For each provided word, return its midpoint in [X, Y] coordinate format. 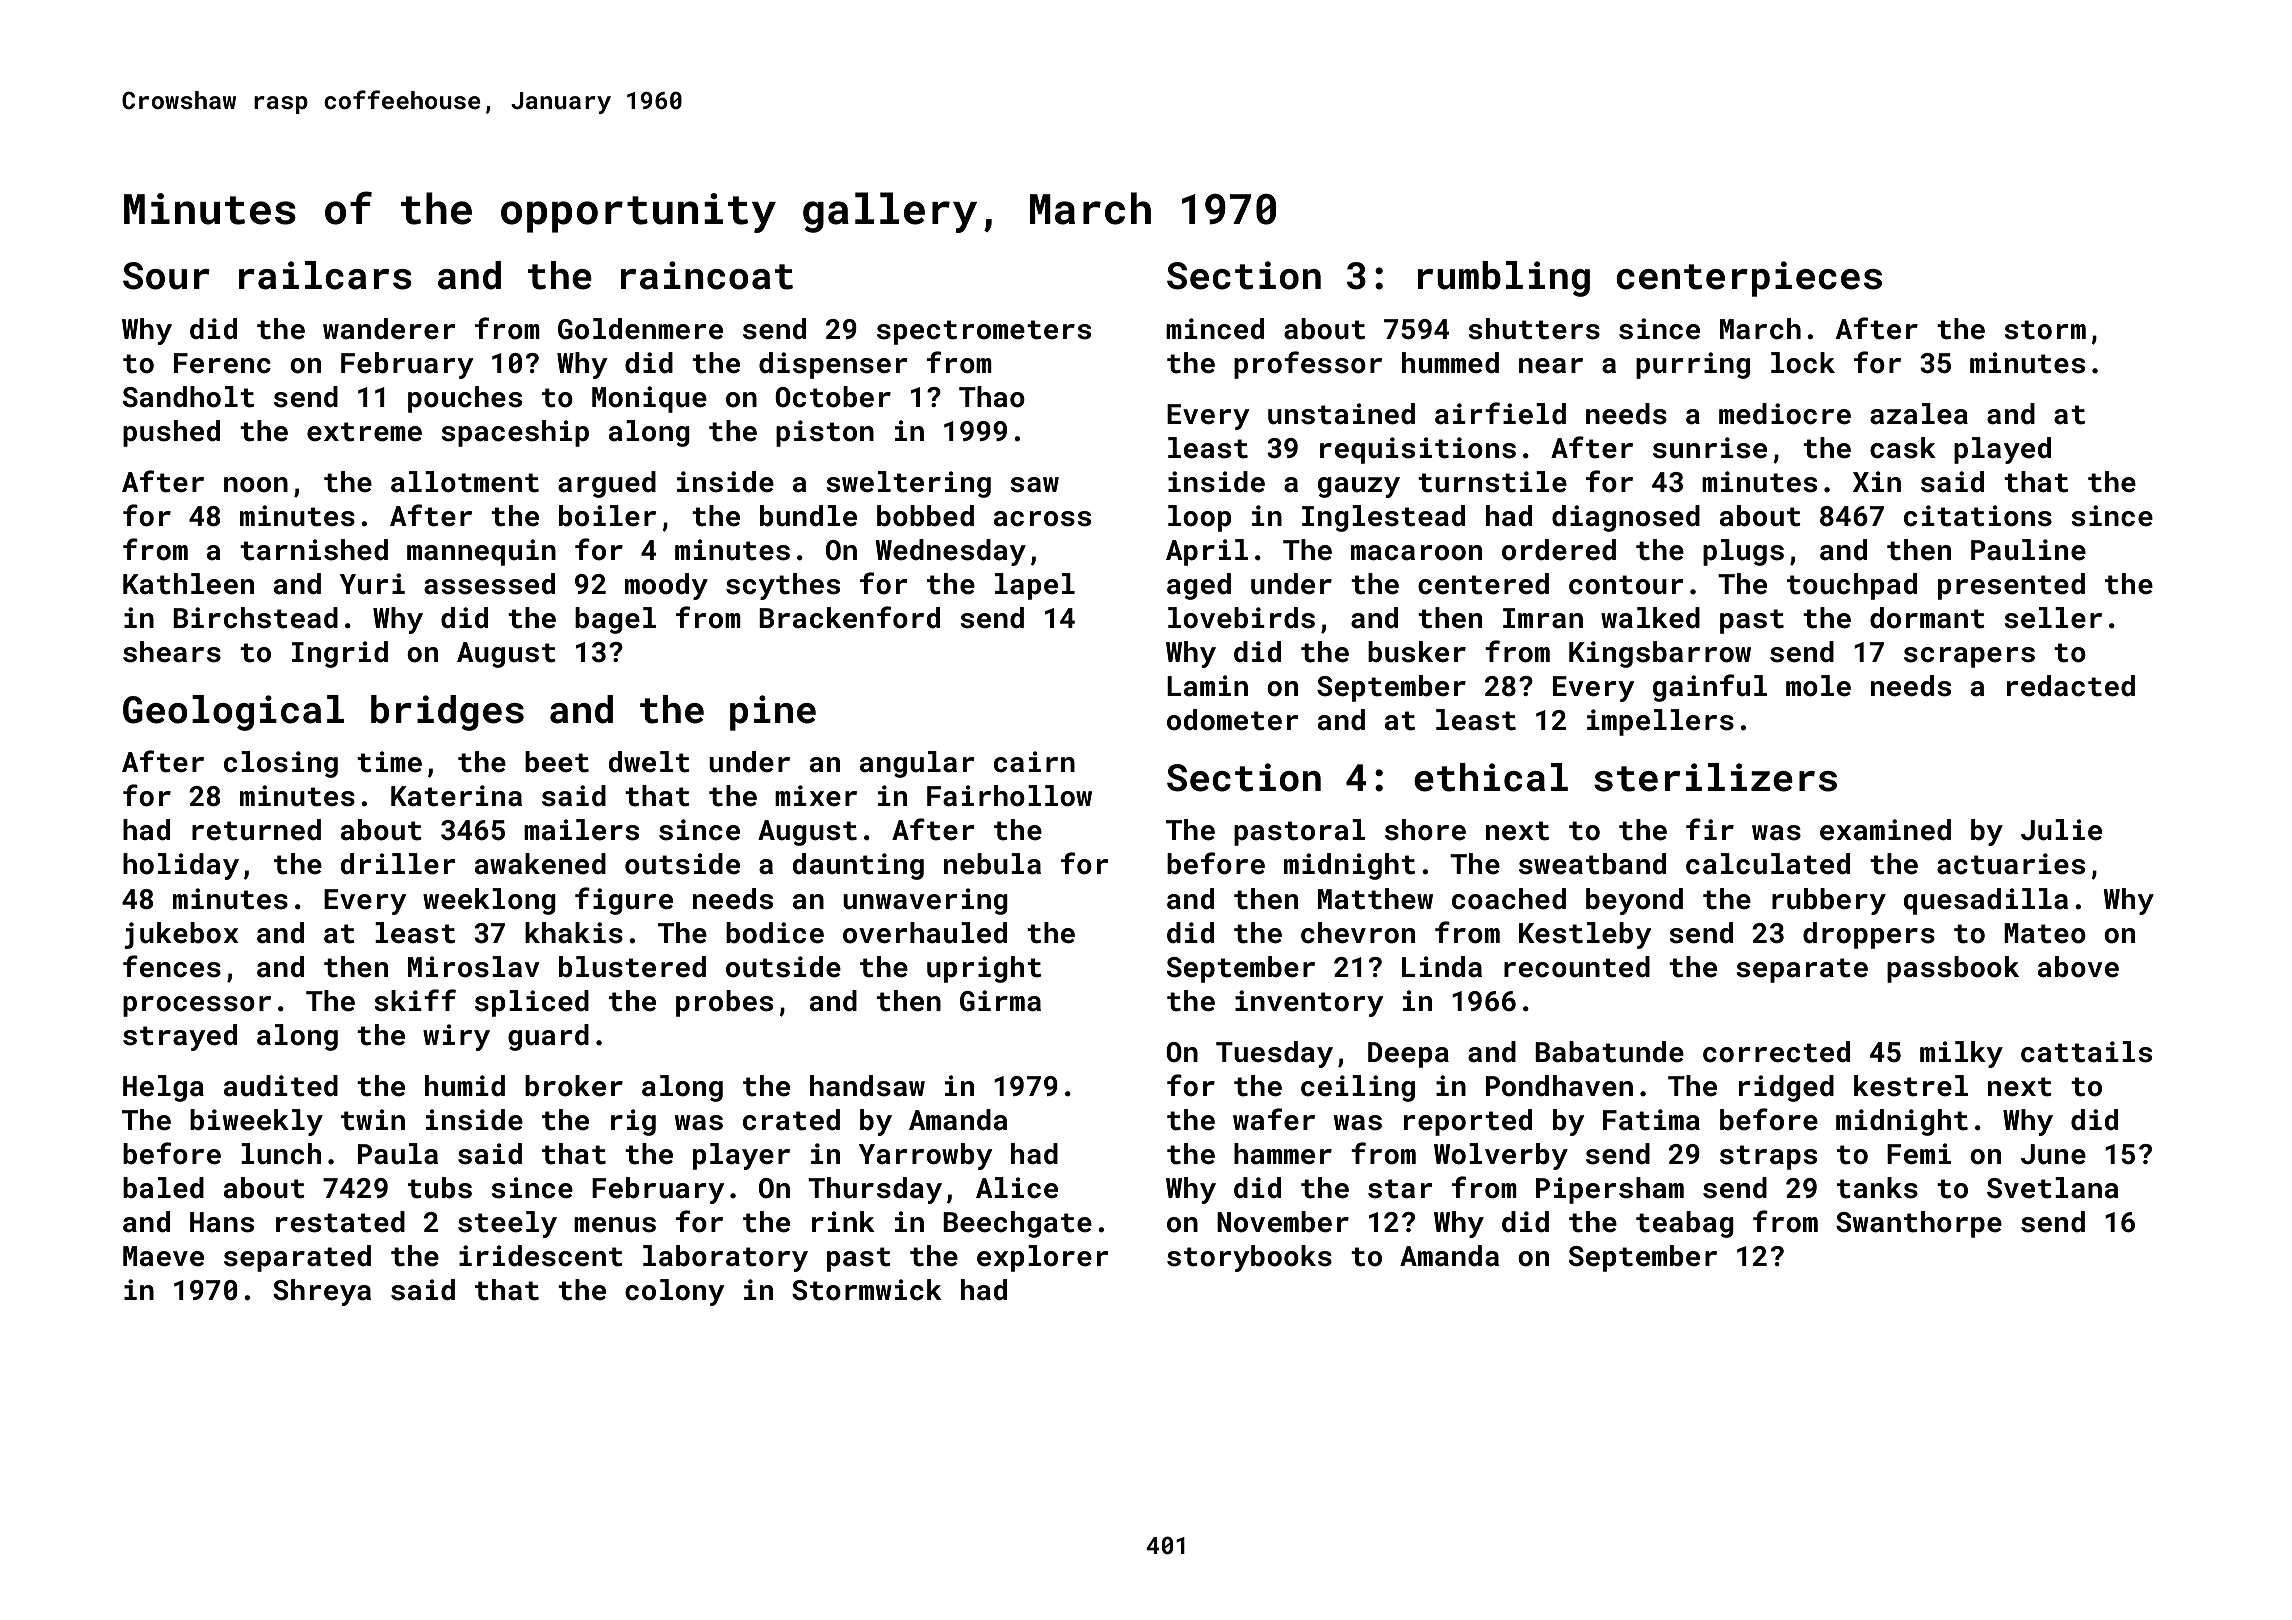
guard [548, 1037]
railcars [325, 275]
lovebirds [1241, 618]
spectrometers [984, 332]
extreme [364, 432]
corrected [1776, 1052]
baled [163, 1188]
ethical [1491, 777]
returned [256, 830]
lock [1803, 363]
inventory [1309, 1003]
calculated [1768, 864]
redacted [2071, 686]
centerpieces [1749, 279]
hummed [1450, 363]
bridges [447, 713]
